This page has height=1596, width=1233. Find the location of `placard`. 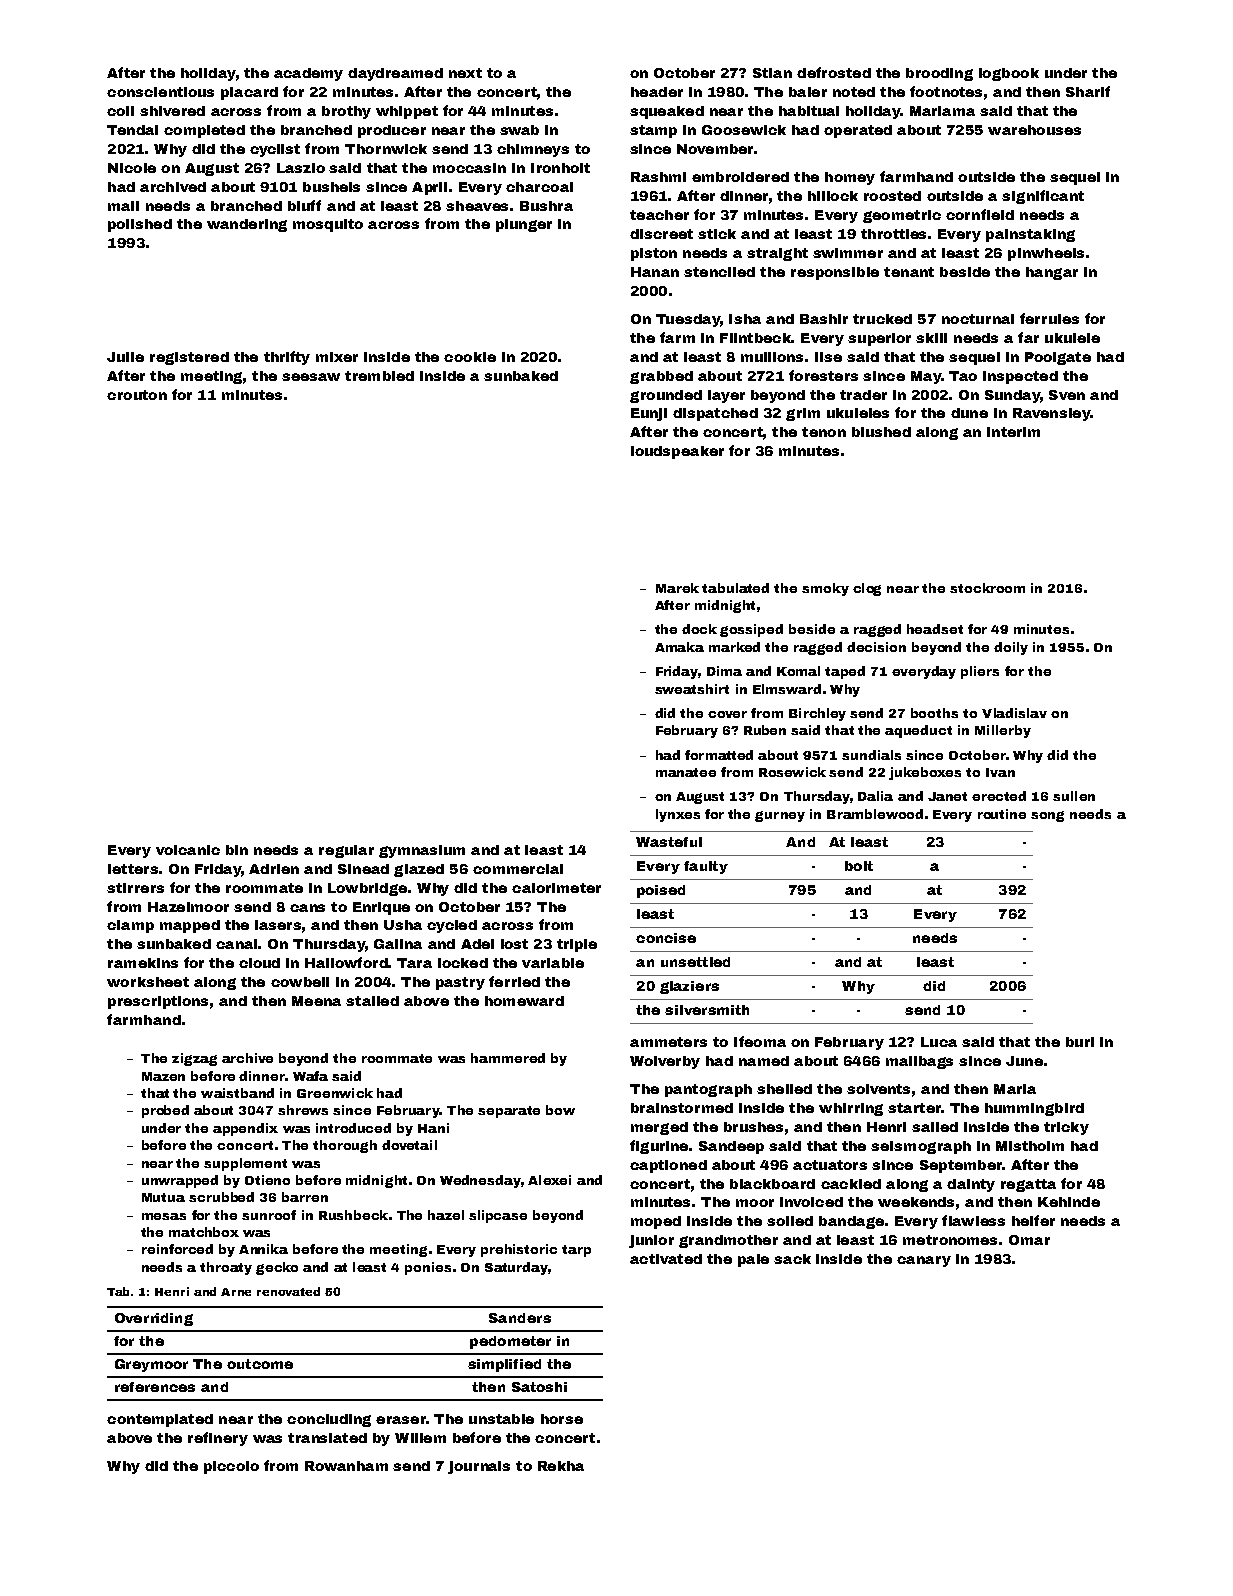

placard is located at coordinates (249, 93).
